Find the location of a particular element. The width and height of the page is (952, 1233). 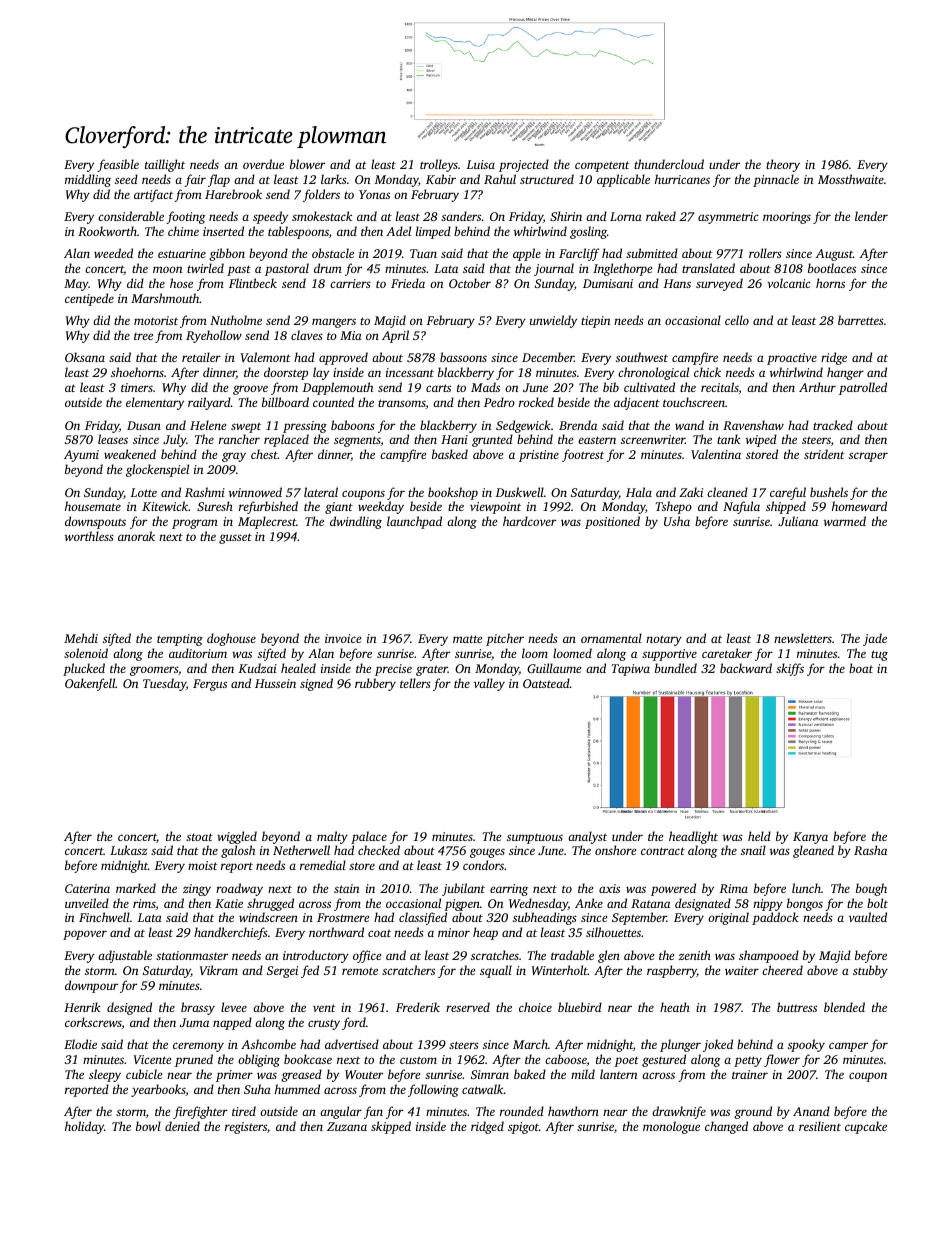

Yonas is located at coordinates (374, 194).
